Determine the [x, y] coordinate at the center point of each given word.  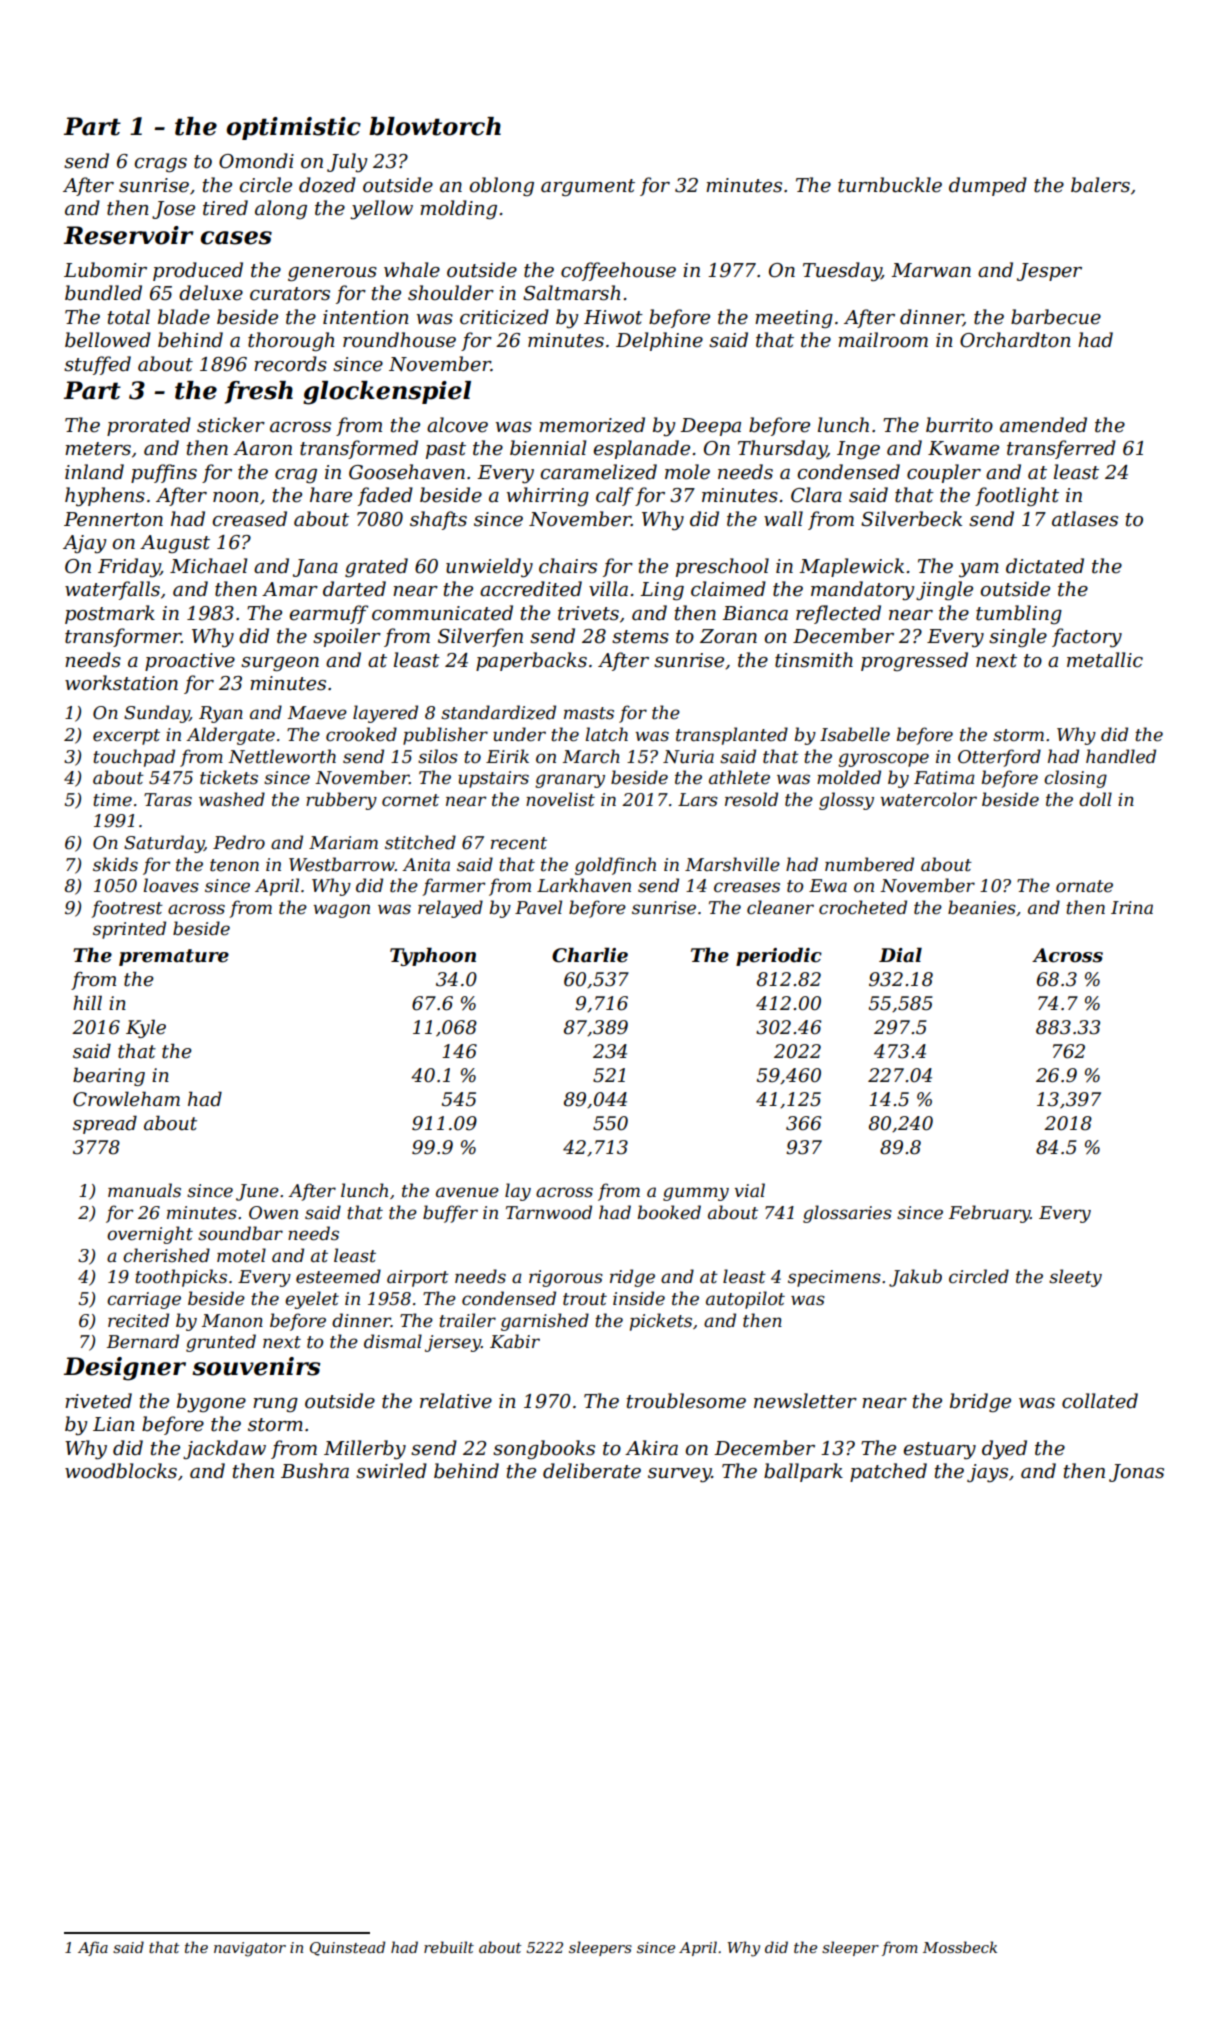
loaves [171, 885]
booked [669, 1212]
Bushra [315, 1471]
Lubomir [105, 270]
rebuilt [449, 1947]
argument [588, 187]
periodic [779, 956]
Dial [900, 955]
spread [105, 1124]
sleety [1075, 1278]
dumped [988, 186]
